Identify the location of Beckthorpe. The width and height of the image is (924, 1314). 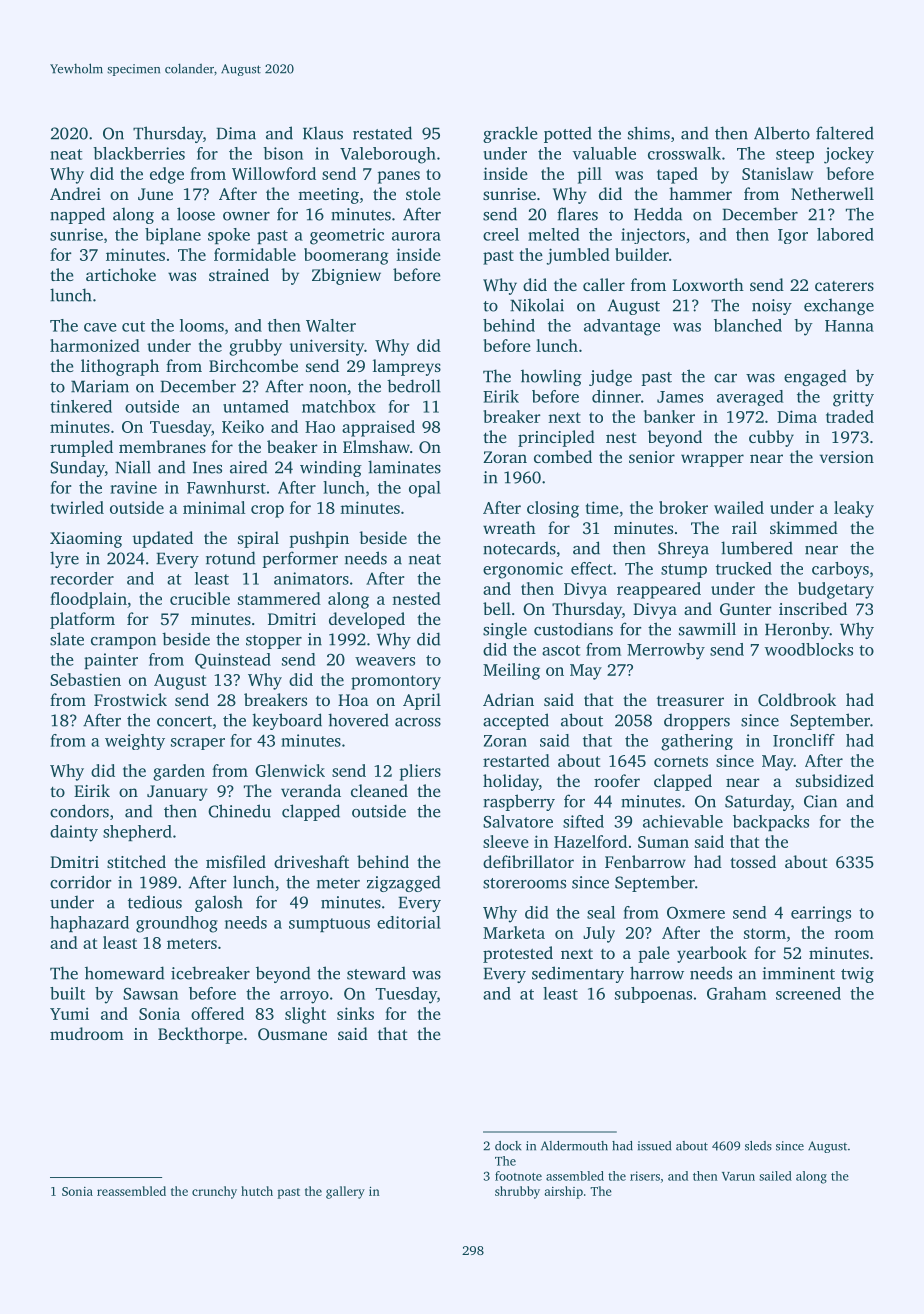
(200, 1035).
